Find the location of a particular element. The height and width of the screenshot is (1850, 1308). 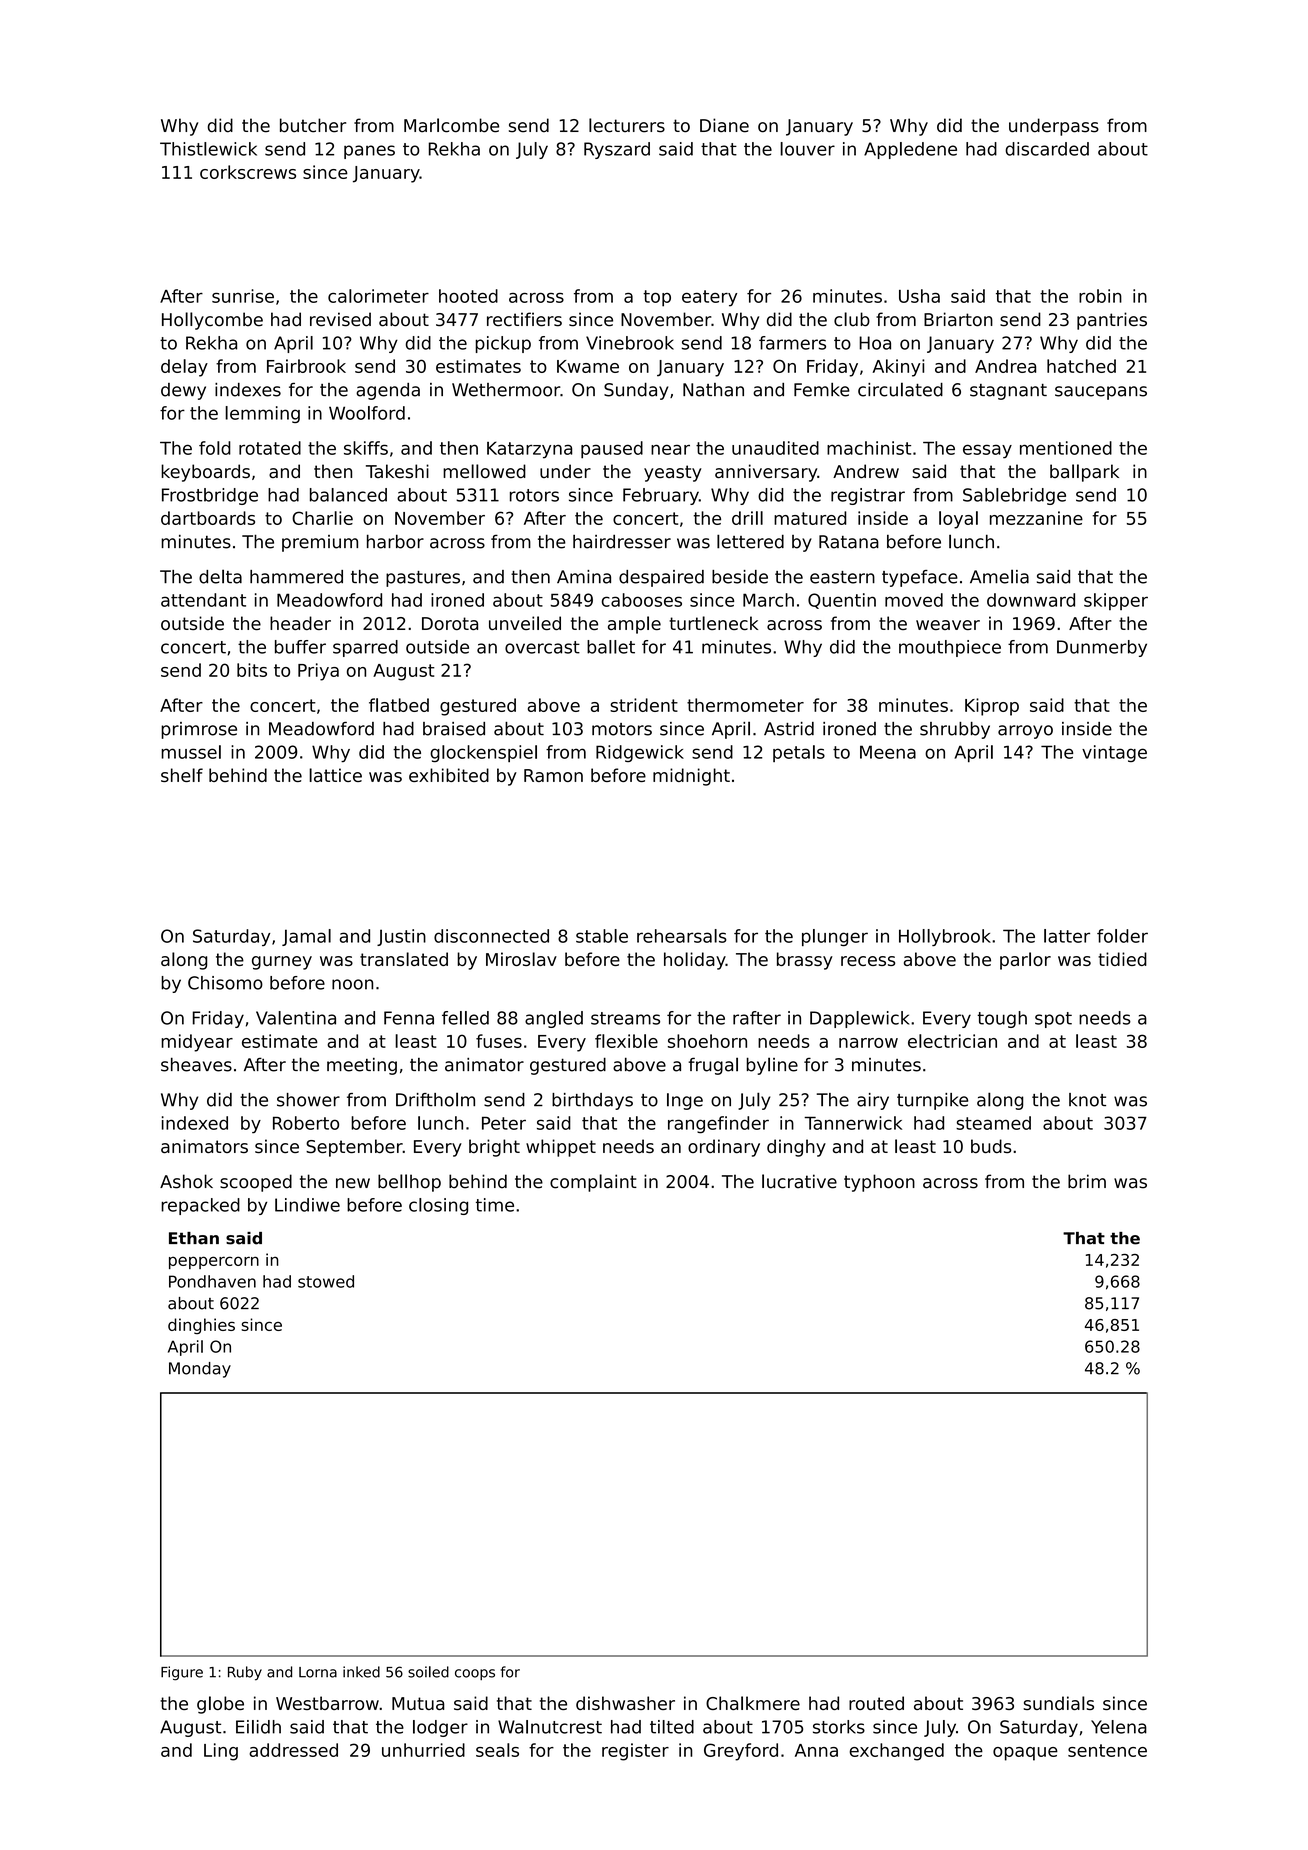

Thistlewick is located at coordinates (208, 149).
